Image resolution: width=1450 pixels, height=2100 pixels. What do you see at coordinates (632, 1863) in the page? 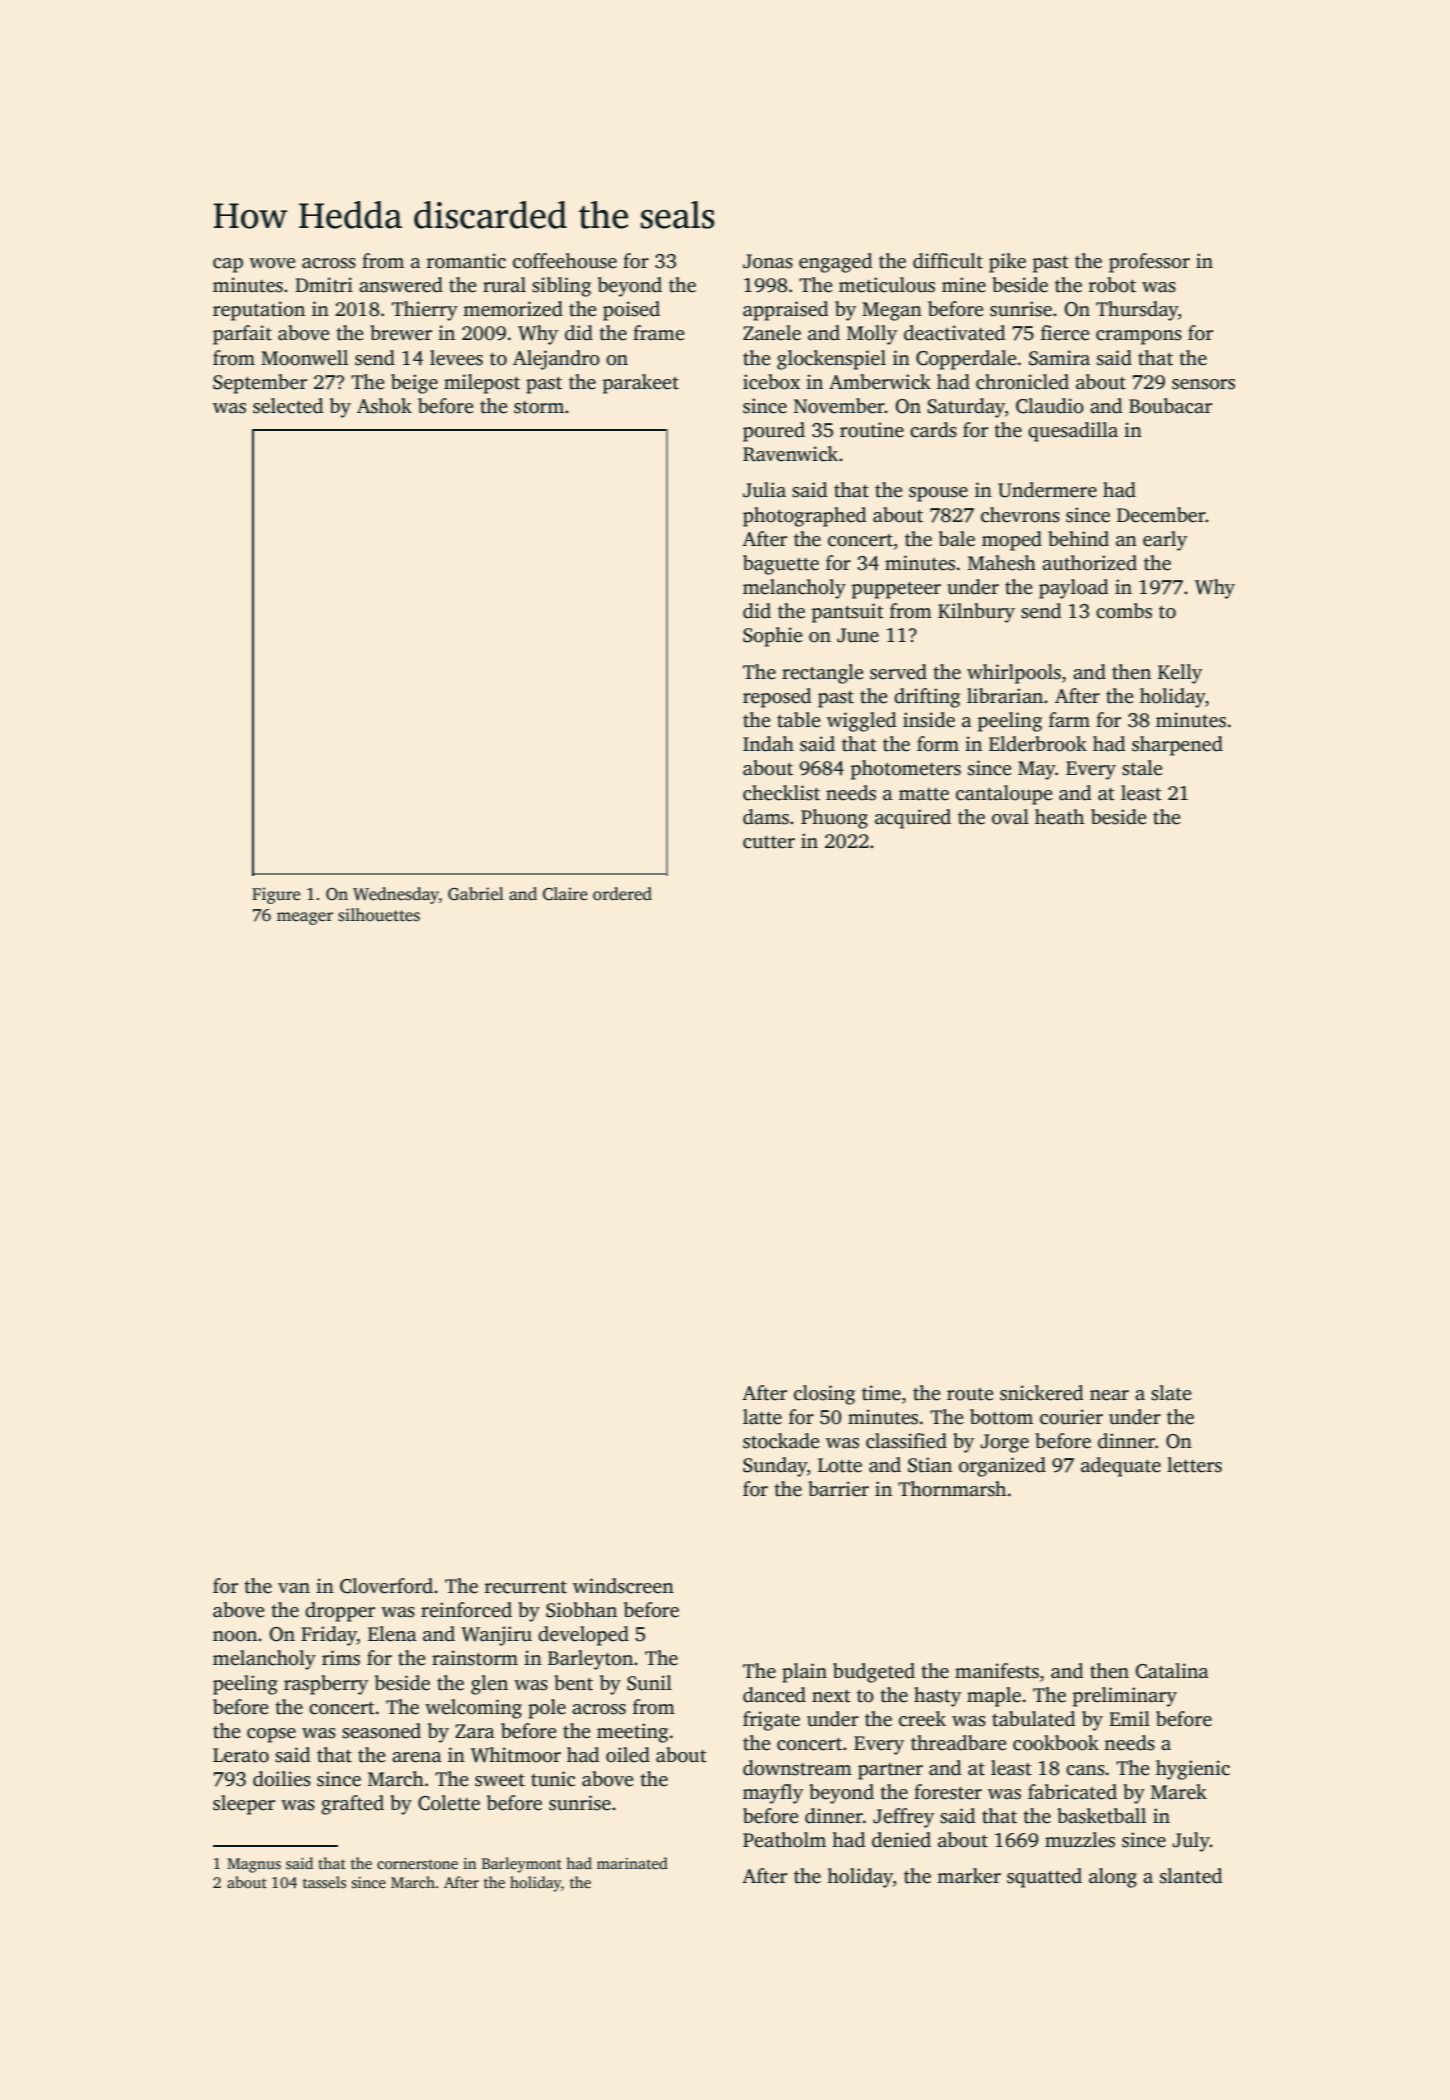
I see `marinated` at bounding box center [632, 1863].
